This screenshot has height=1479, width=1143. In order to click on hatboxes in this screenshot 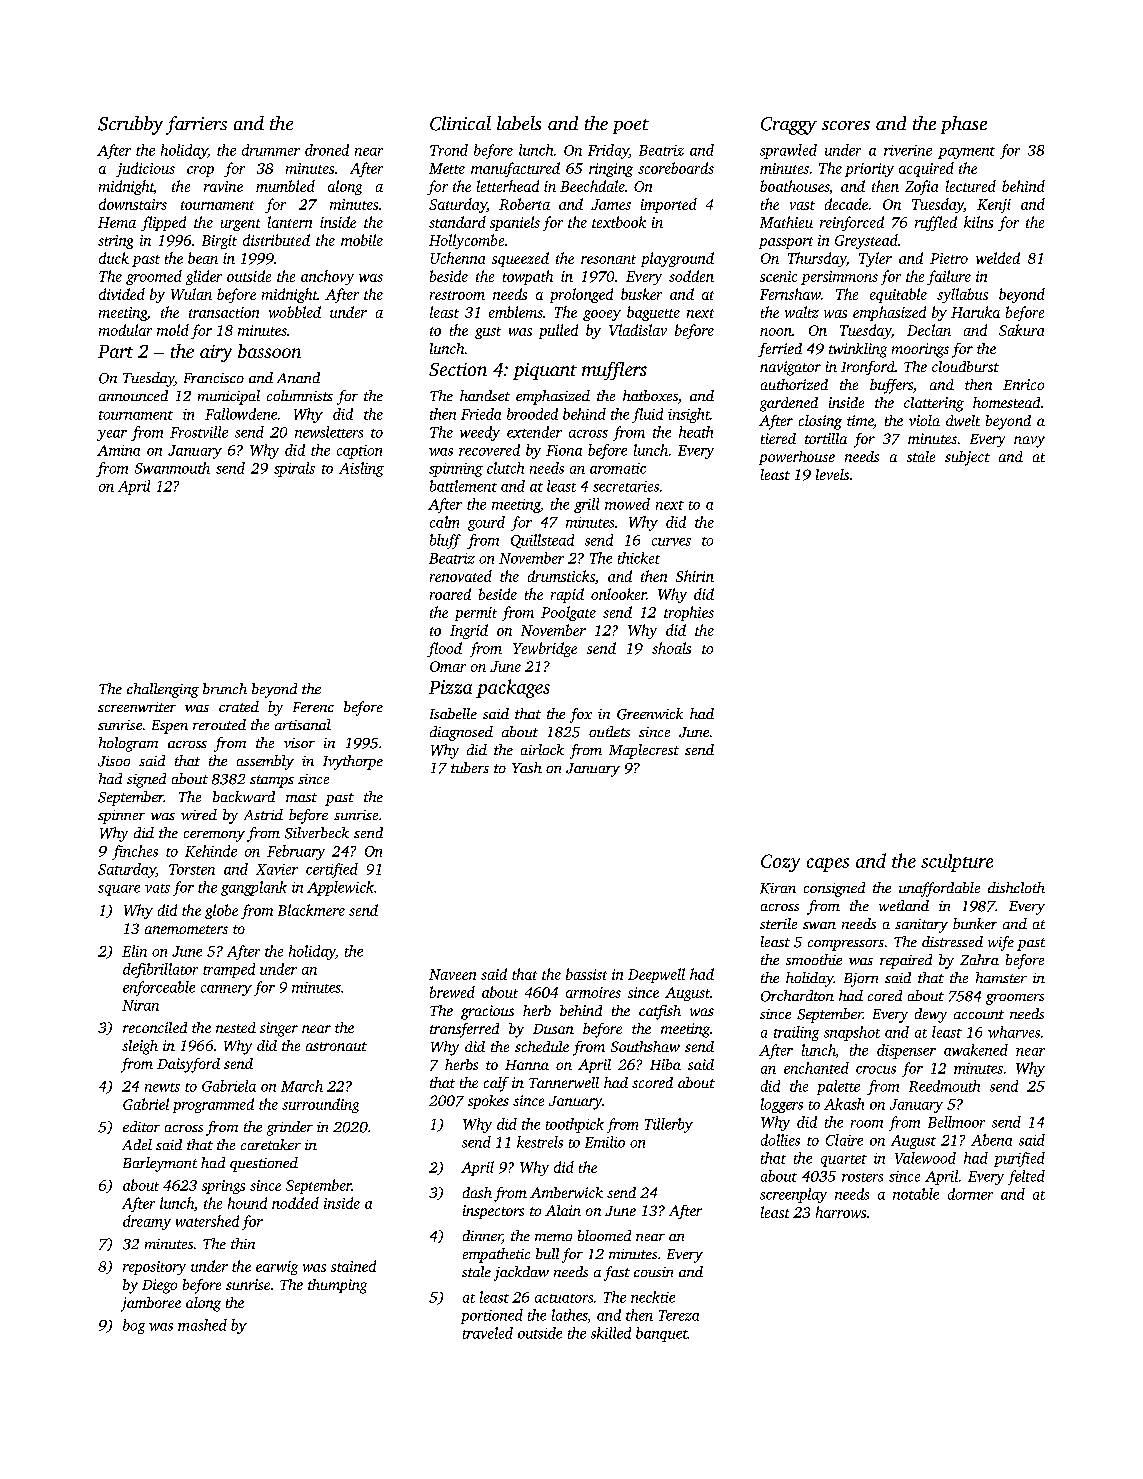, I will do `click(650, 395)`.
